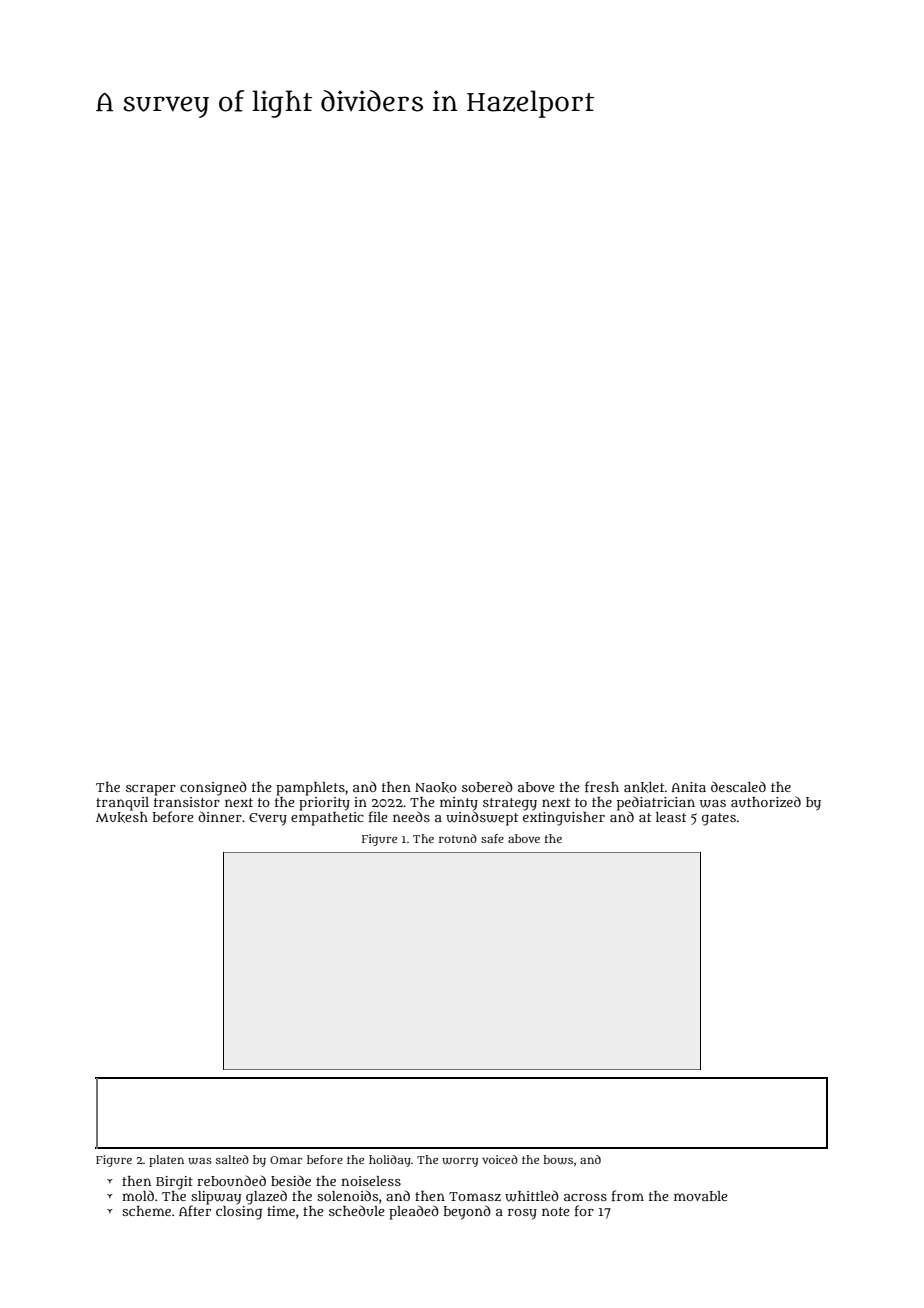  What do you see at coordinates (532, 1196) in the image?
I see `whittled` at bounding box center [532, 1196].
